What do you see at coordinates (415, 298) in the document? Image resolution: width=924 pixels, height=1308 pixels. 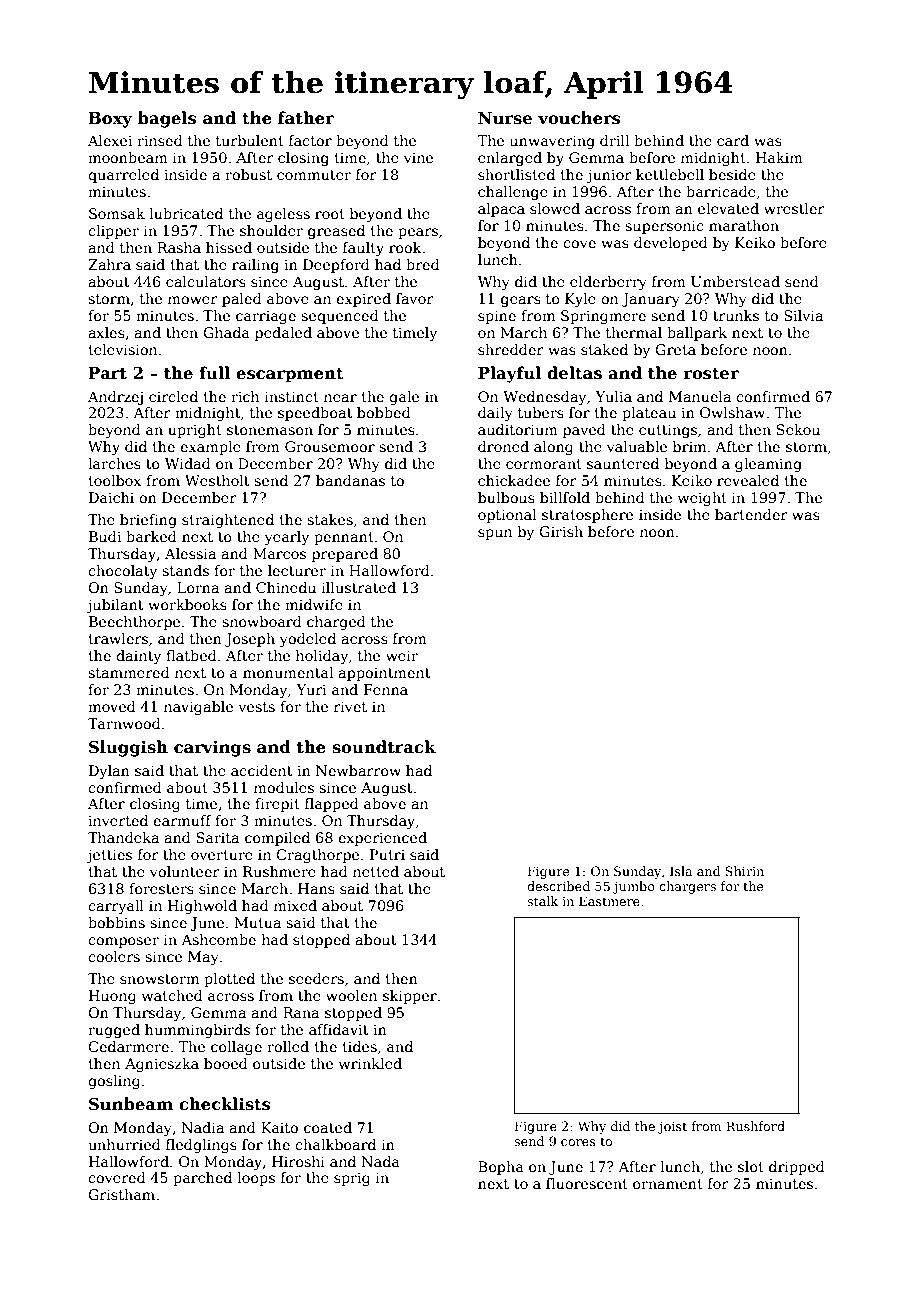 I see `favor` at bounding box center [415, 298].
